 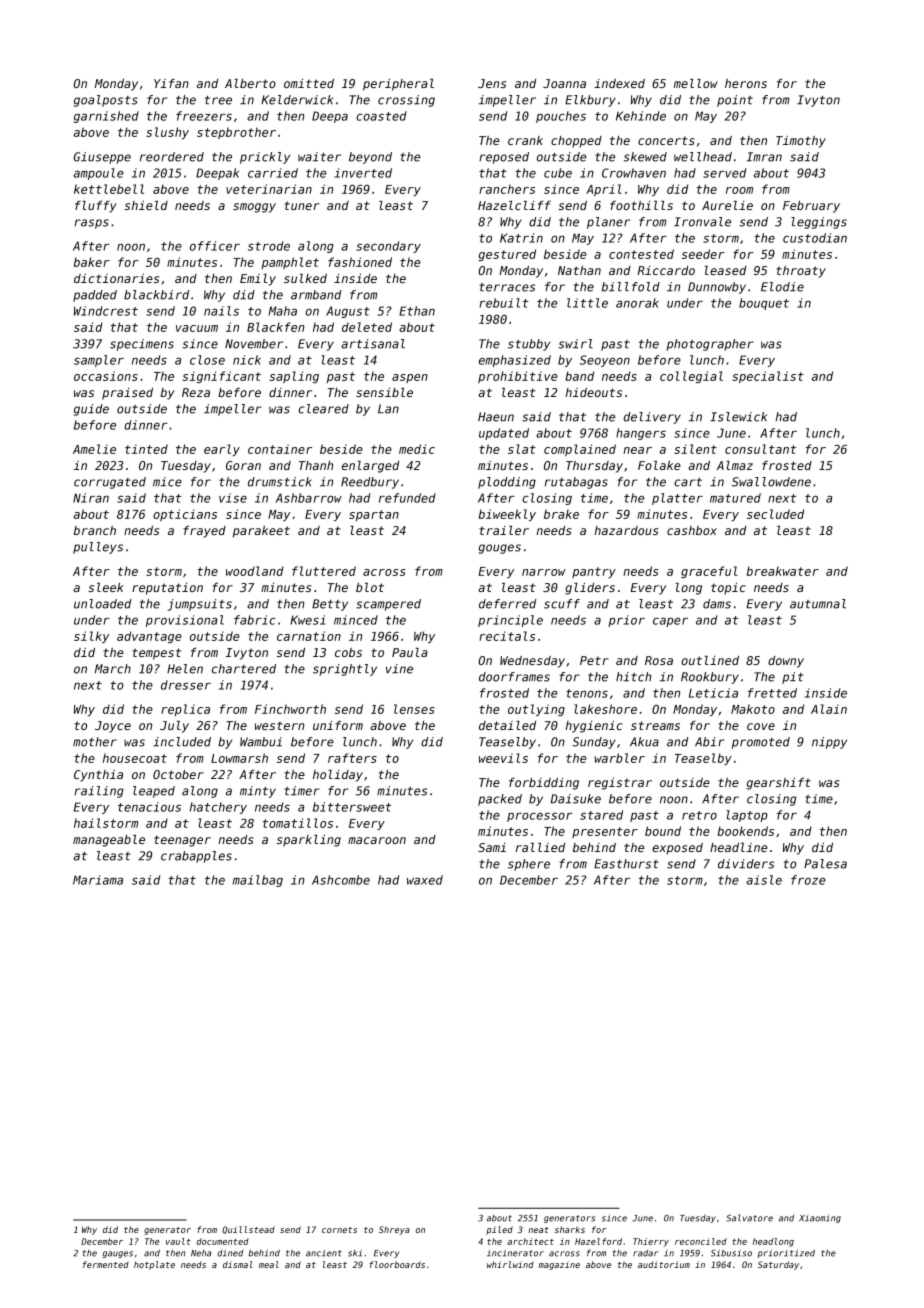 What do you see at coordinates (258, 881) in the screenshot?
I see `mailbag` at bounding box center [258, 881].
